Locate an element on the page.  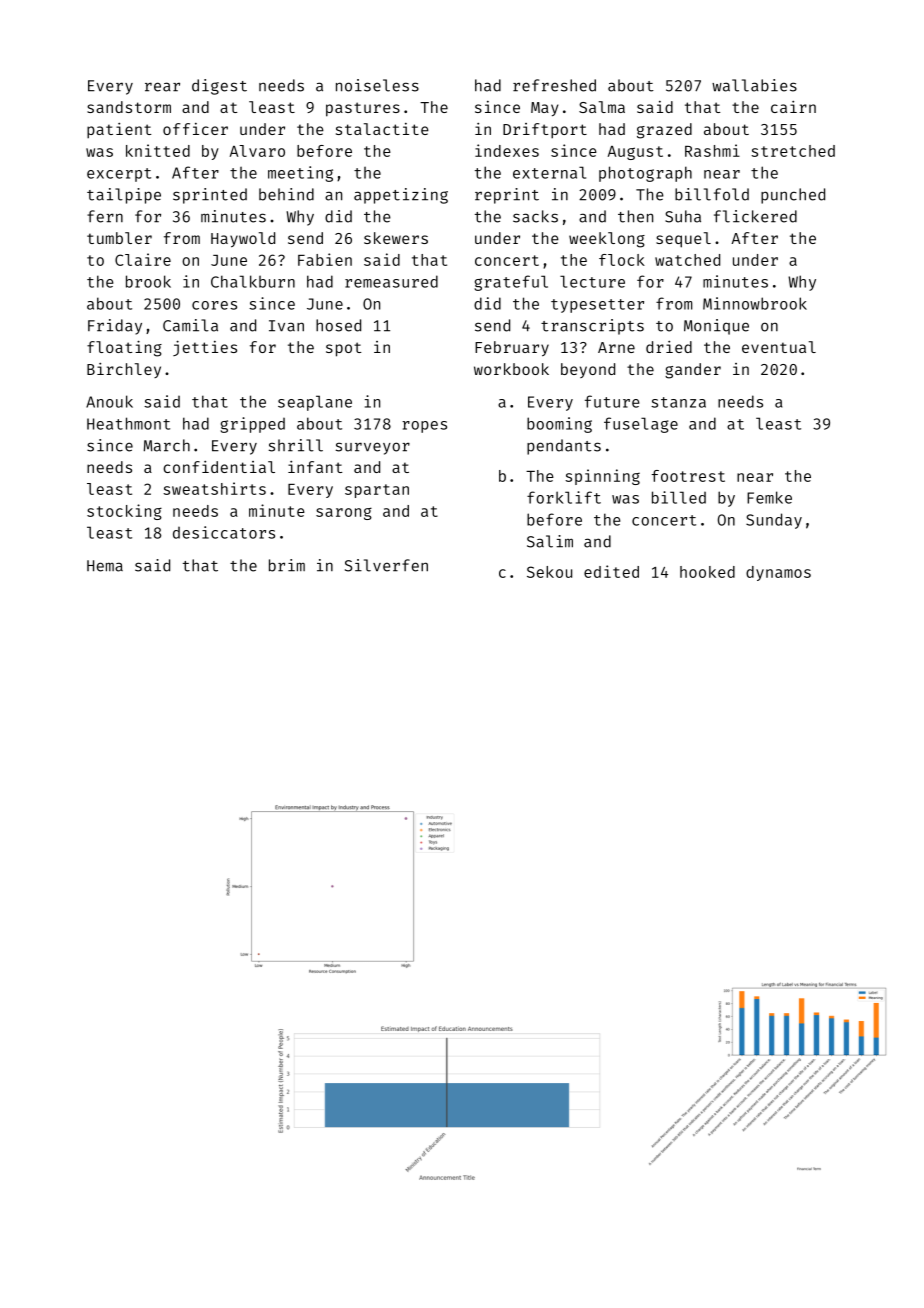
Anouk is located at coordinates (109, 401).
